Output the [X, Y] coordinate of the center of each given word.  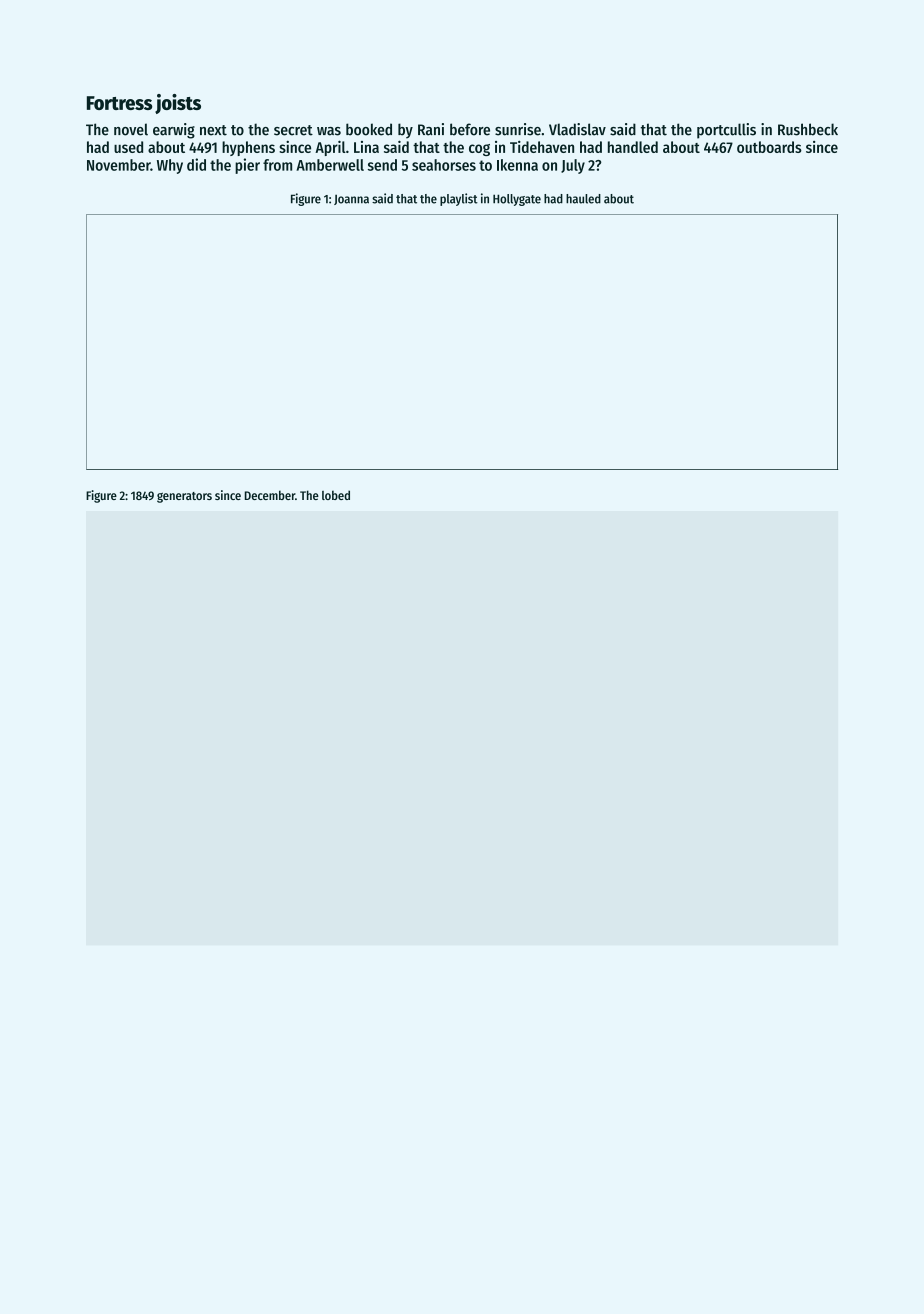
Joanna [351, 199]
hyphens [248, 148]
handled [633, 147]
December [270, 495]
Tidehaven [542, 147]
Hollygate [517, 200]
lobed [336, 495]
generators [184, 497]
